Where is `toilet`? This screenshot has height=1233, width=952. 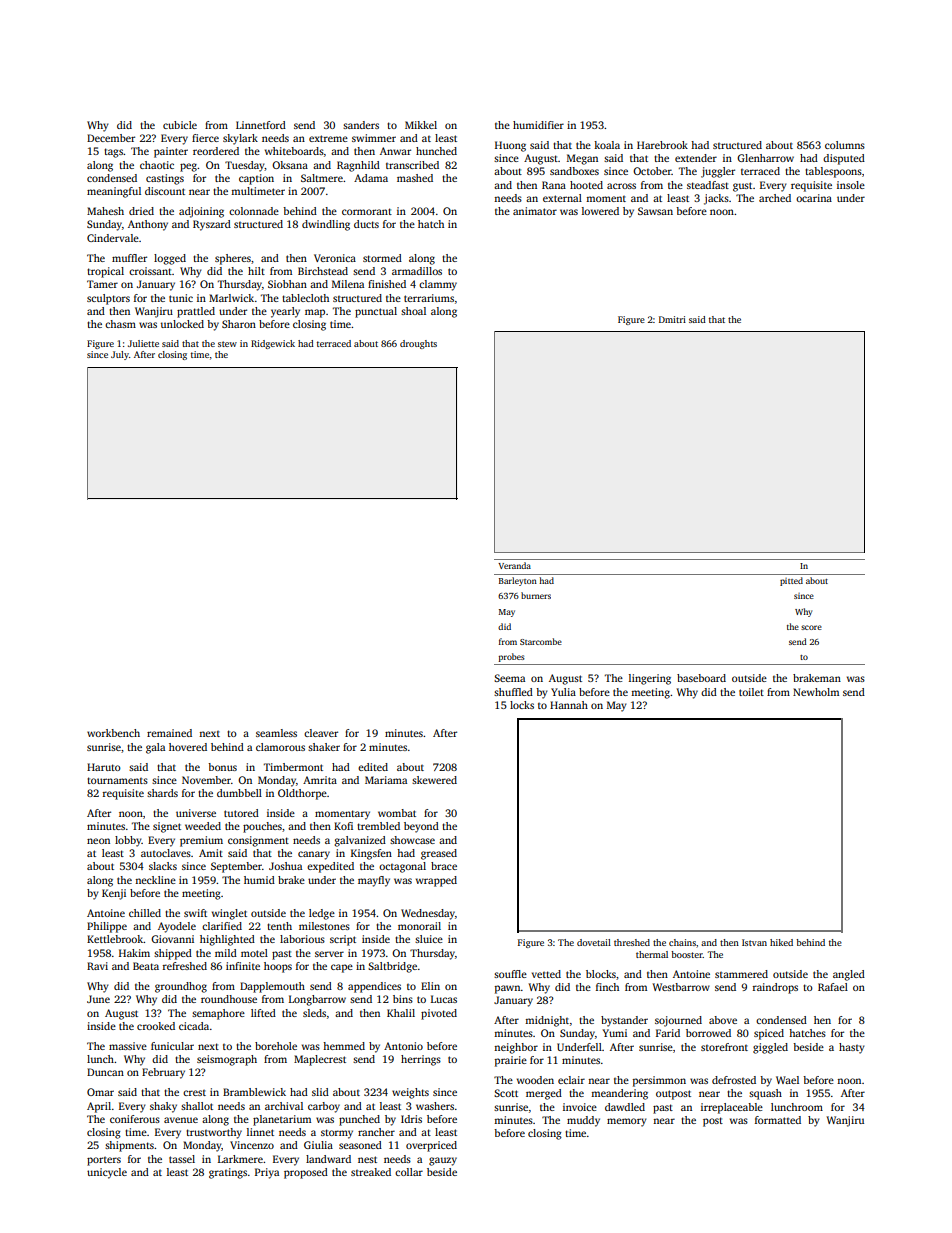 toilet is located at coordinates (751, 692).
